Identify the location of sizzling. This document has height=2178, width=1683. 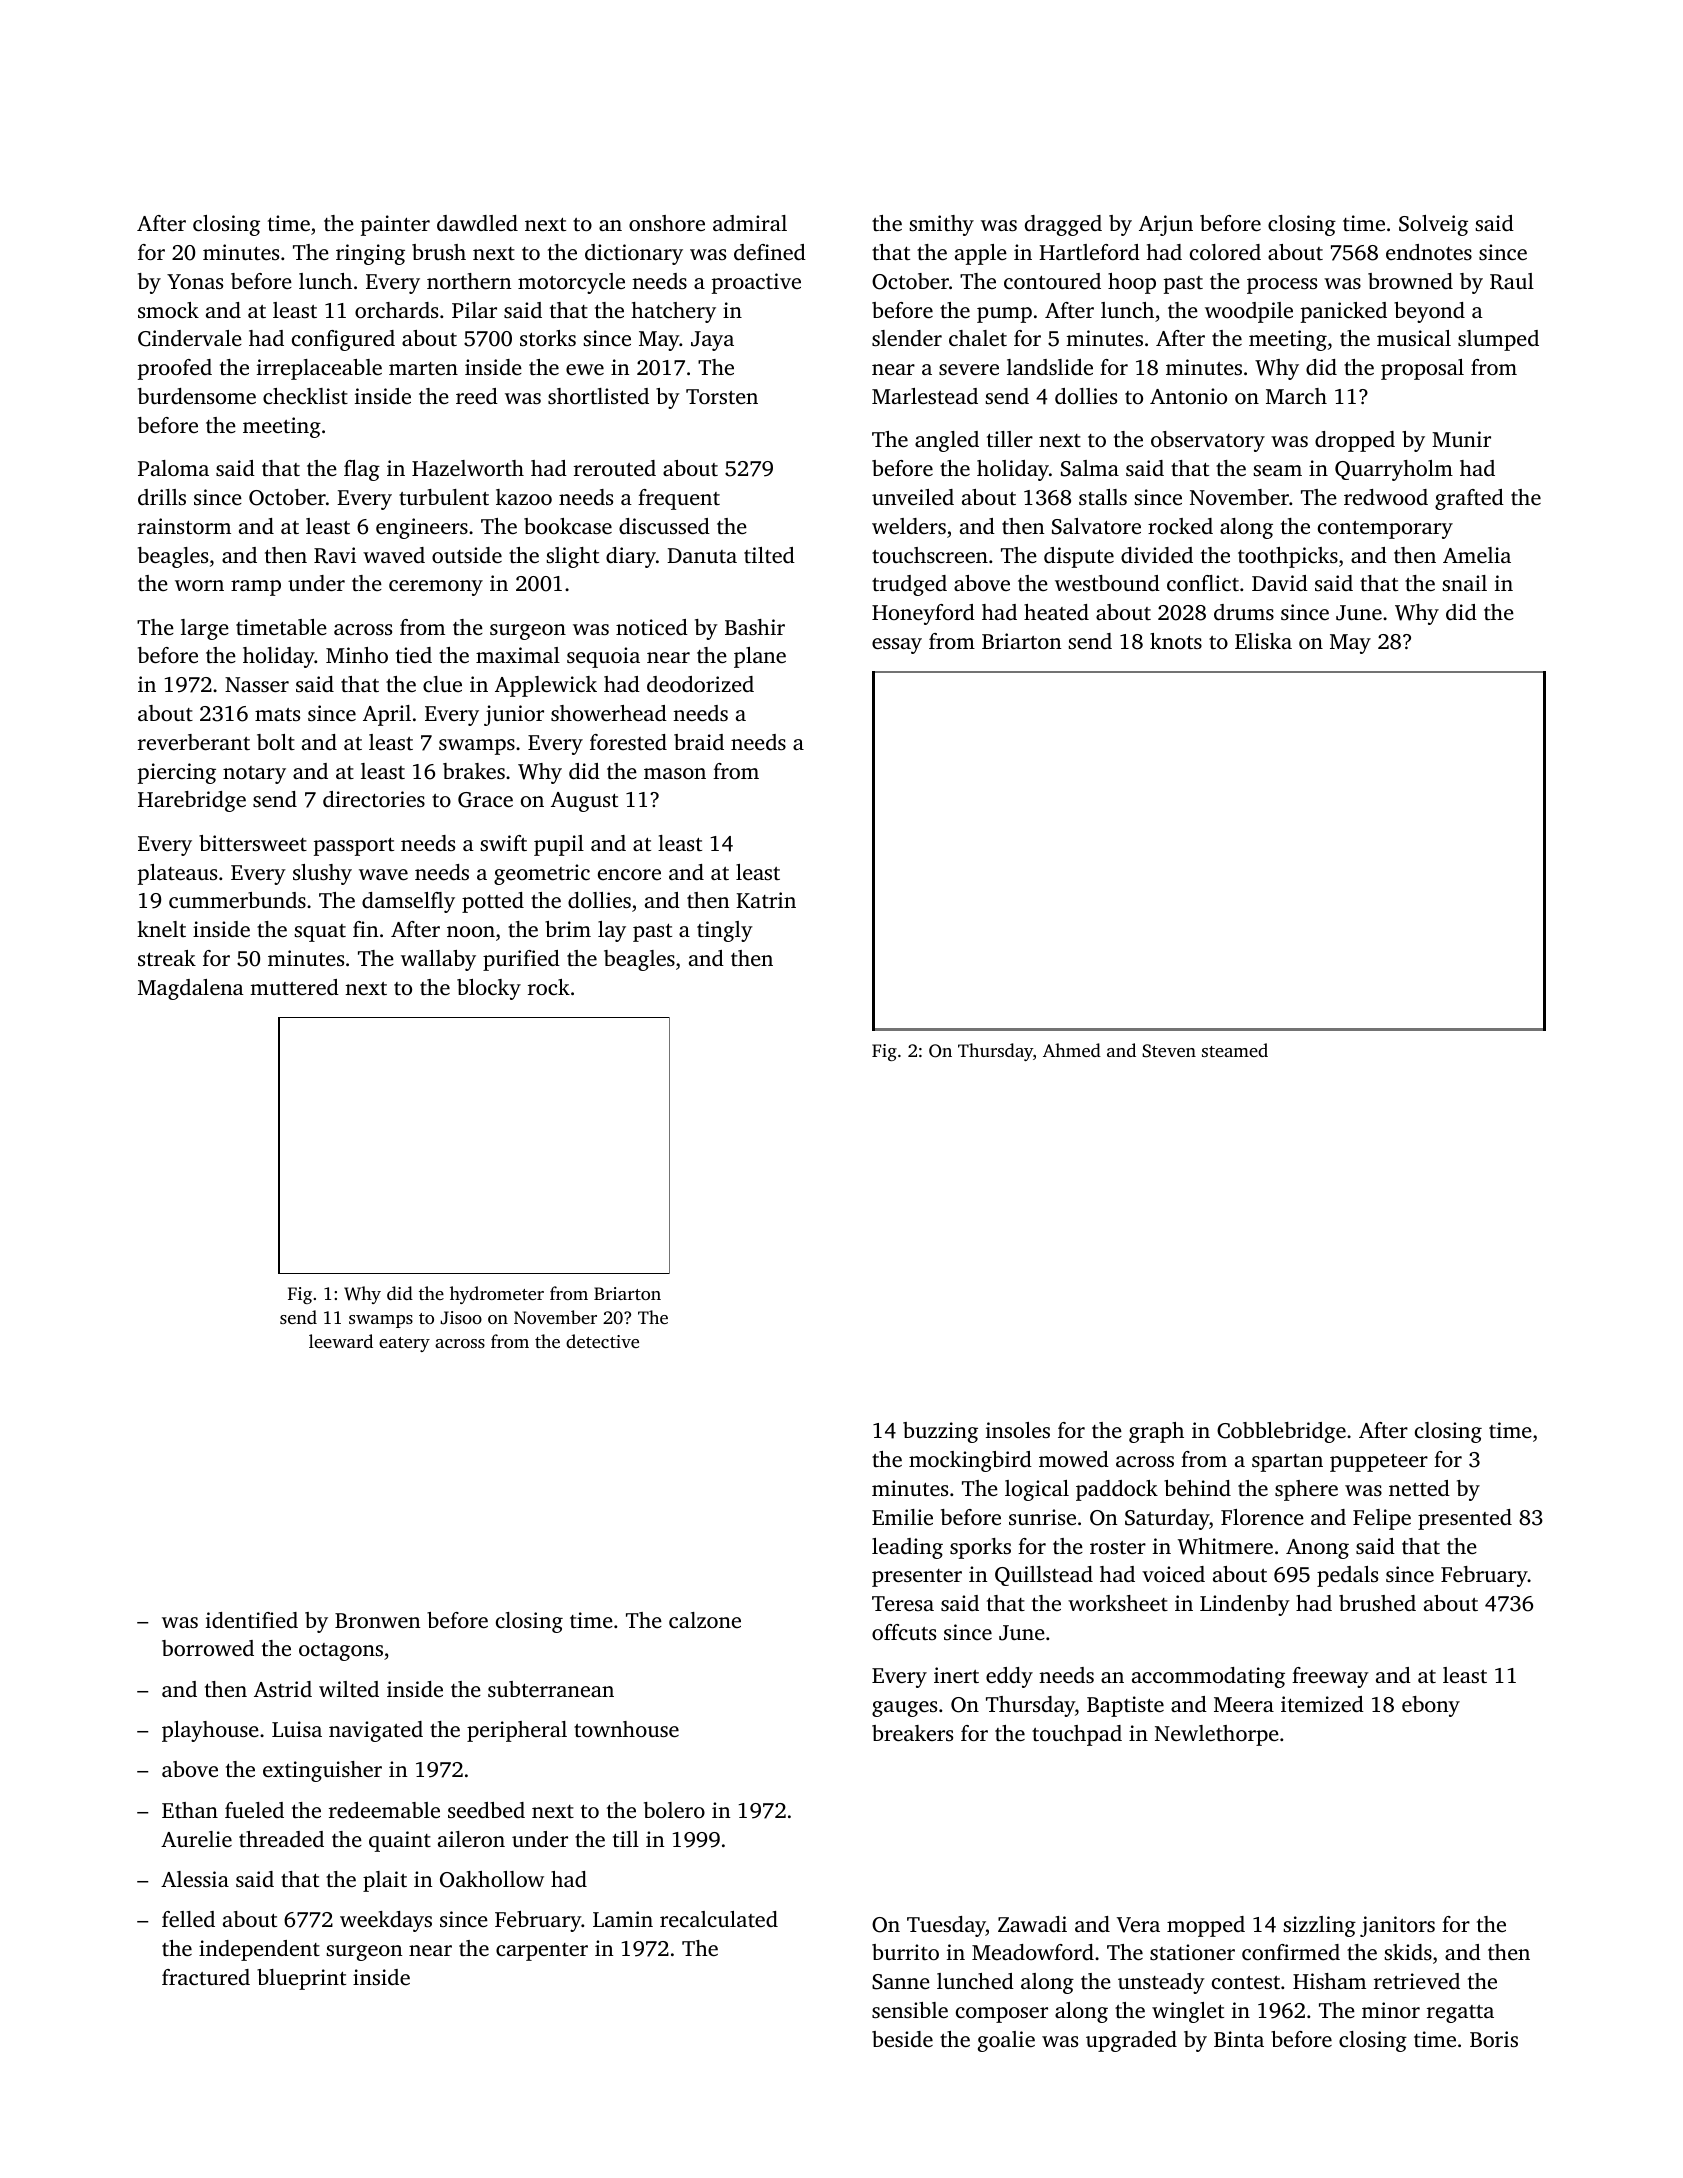
(1319, 1926).
